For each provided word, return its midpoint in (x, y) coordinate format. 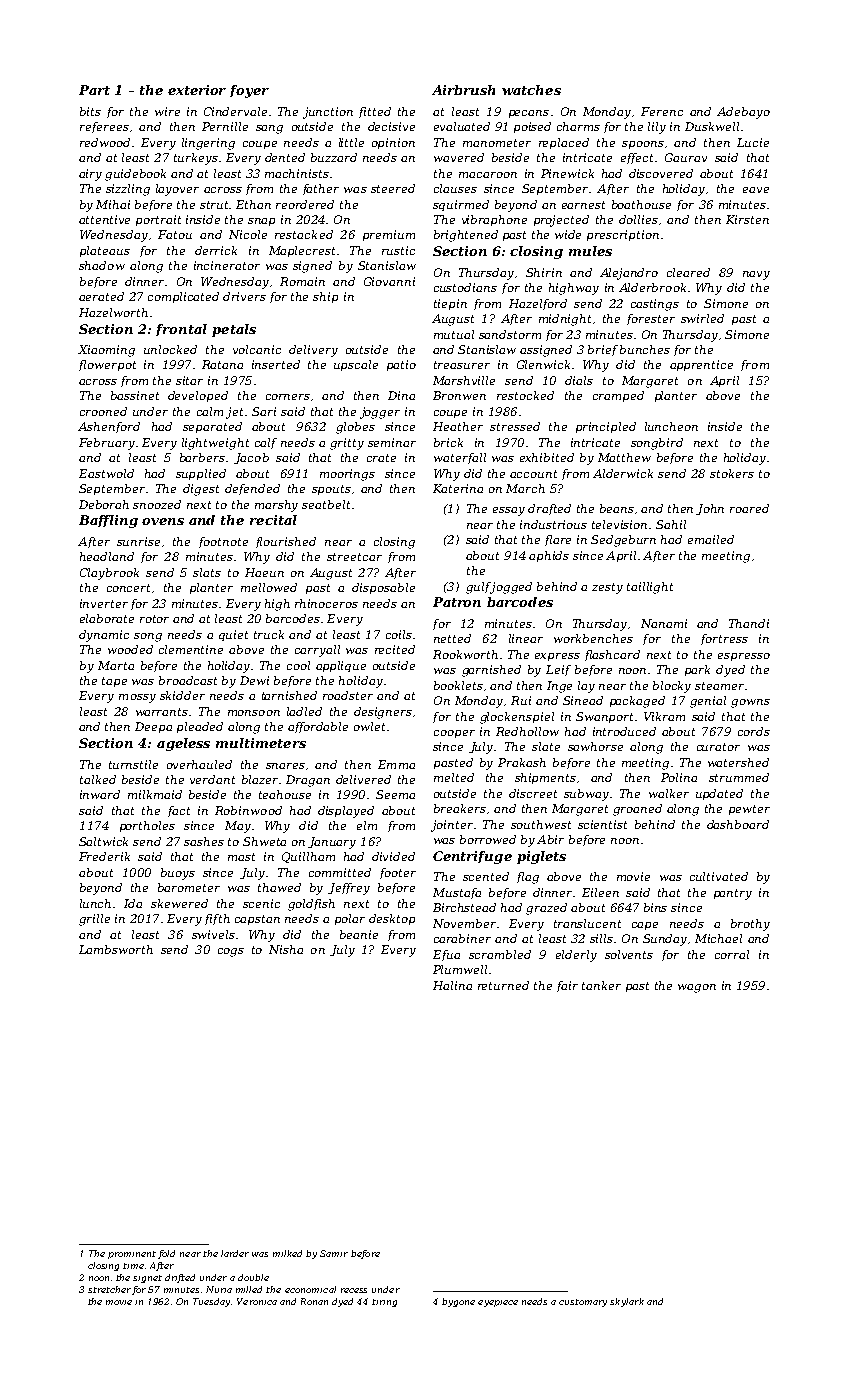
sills (601, 938)
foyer (249, 91)
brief (603, 350)
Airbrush (463, 90)
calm (210, 411)
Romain (302, 281)
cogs (231, 952)
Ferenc (662, 111)
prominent (132, 1255)
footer (398, 873)
